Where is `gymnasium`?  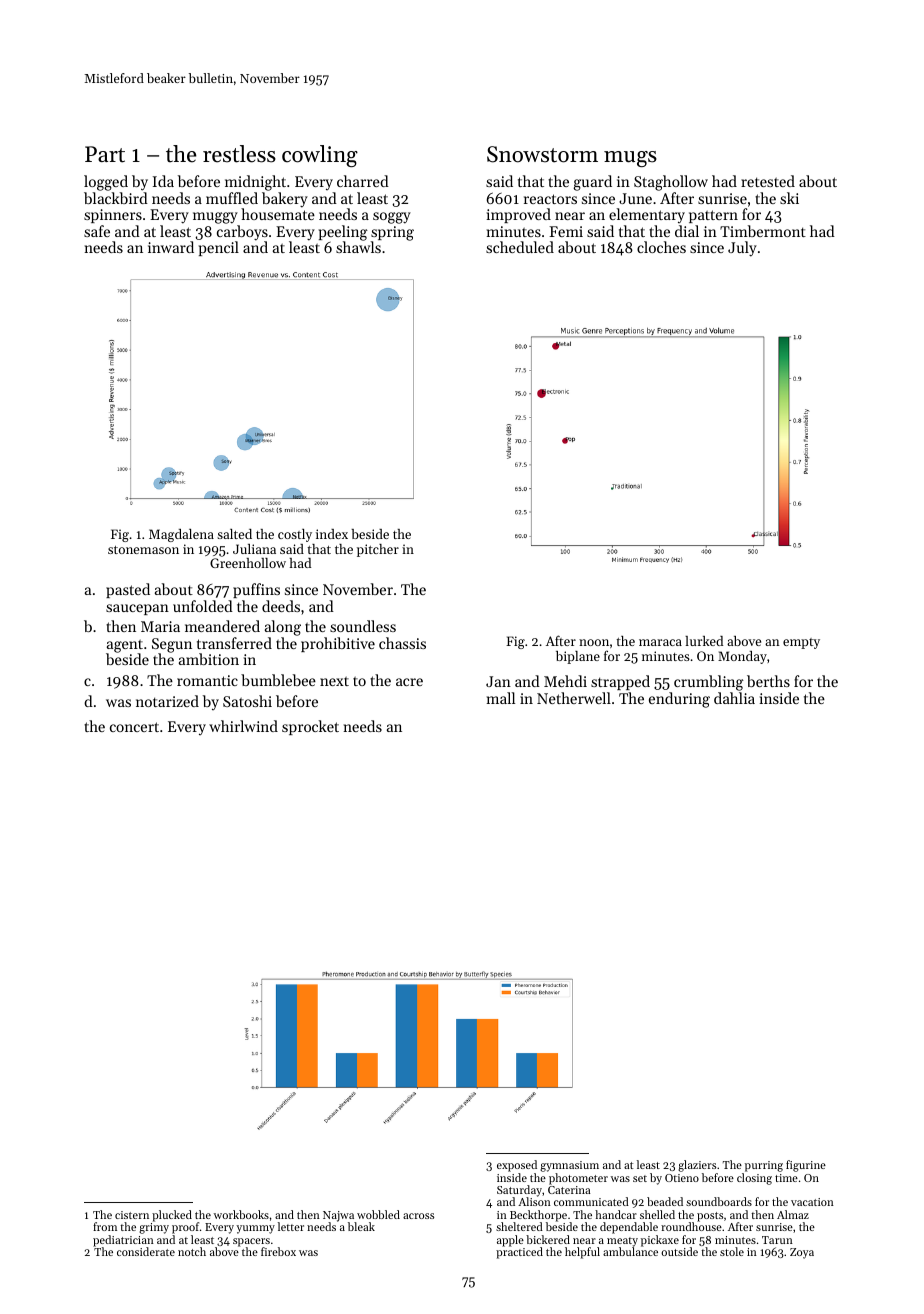
gymnasium is located at coordinates (569, 1166).
